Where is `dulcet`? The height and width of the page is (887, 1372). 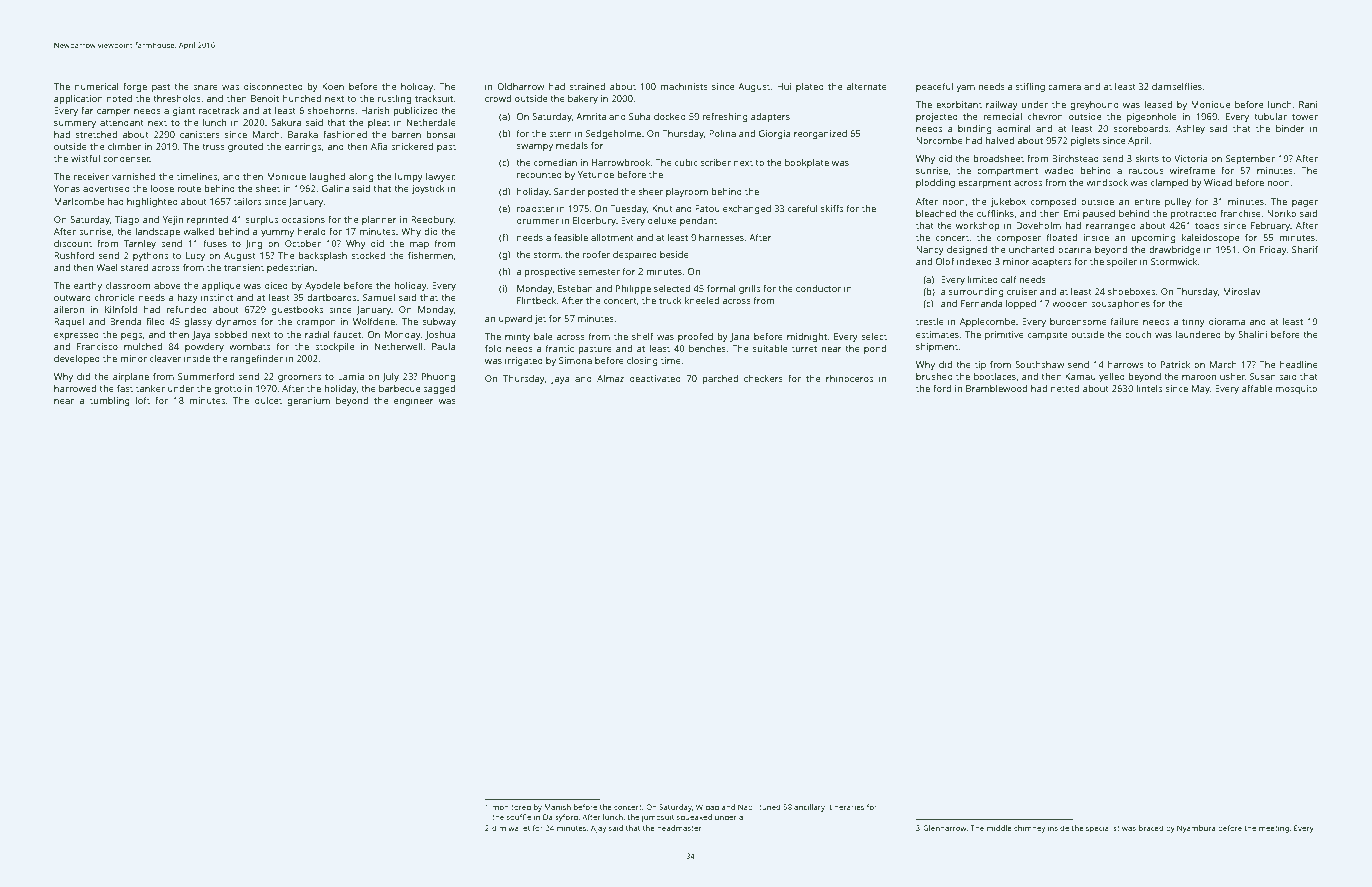 dulcet is located at coordinates (268, 400).
